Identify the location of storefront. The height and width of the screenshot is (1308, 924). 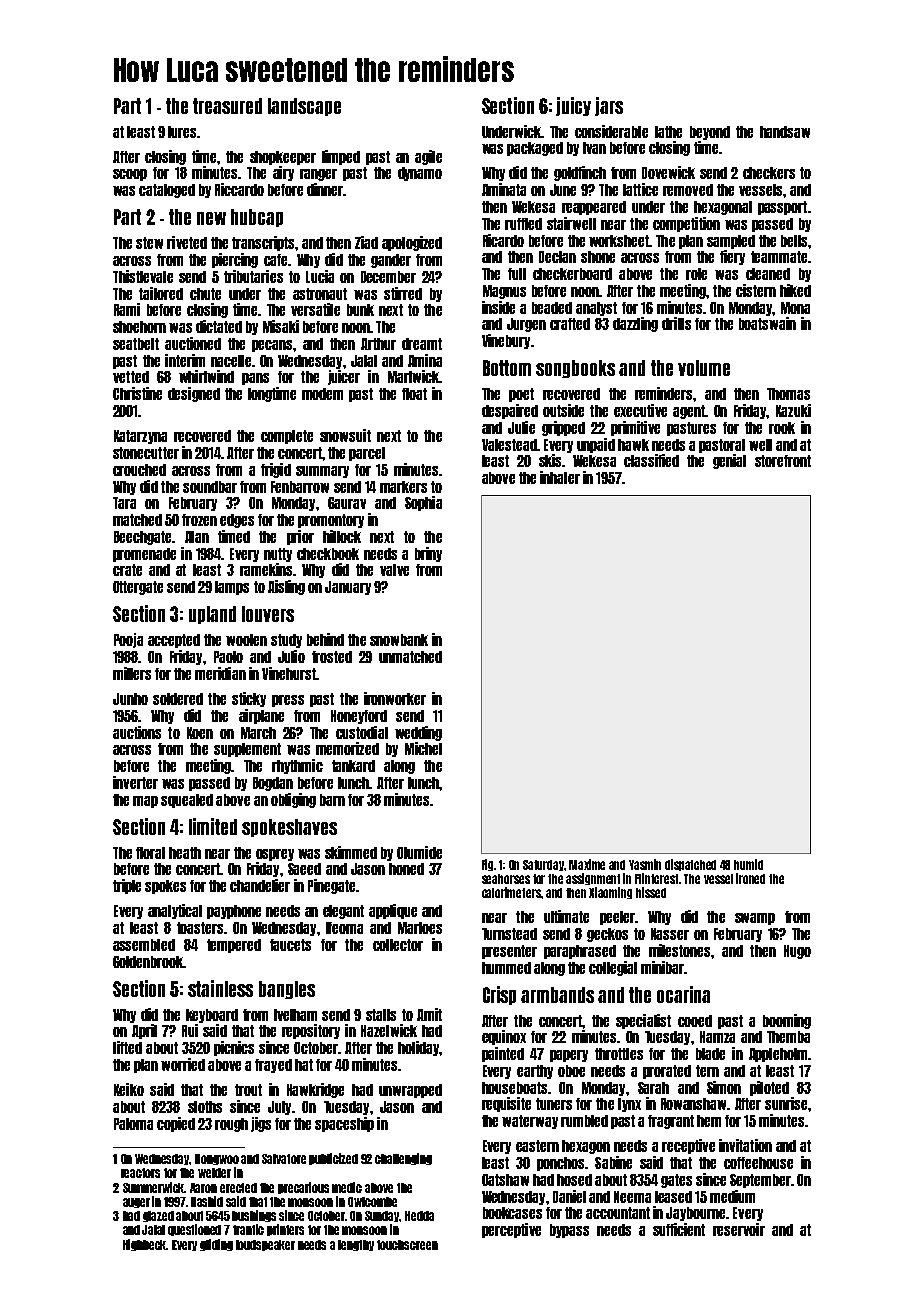
(783, 461).
